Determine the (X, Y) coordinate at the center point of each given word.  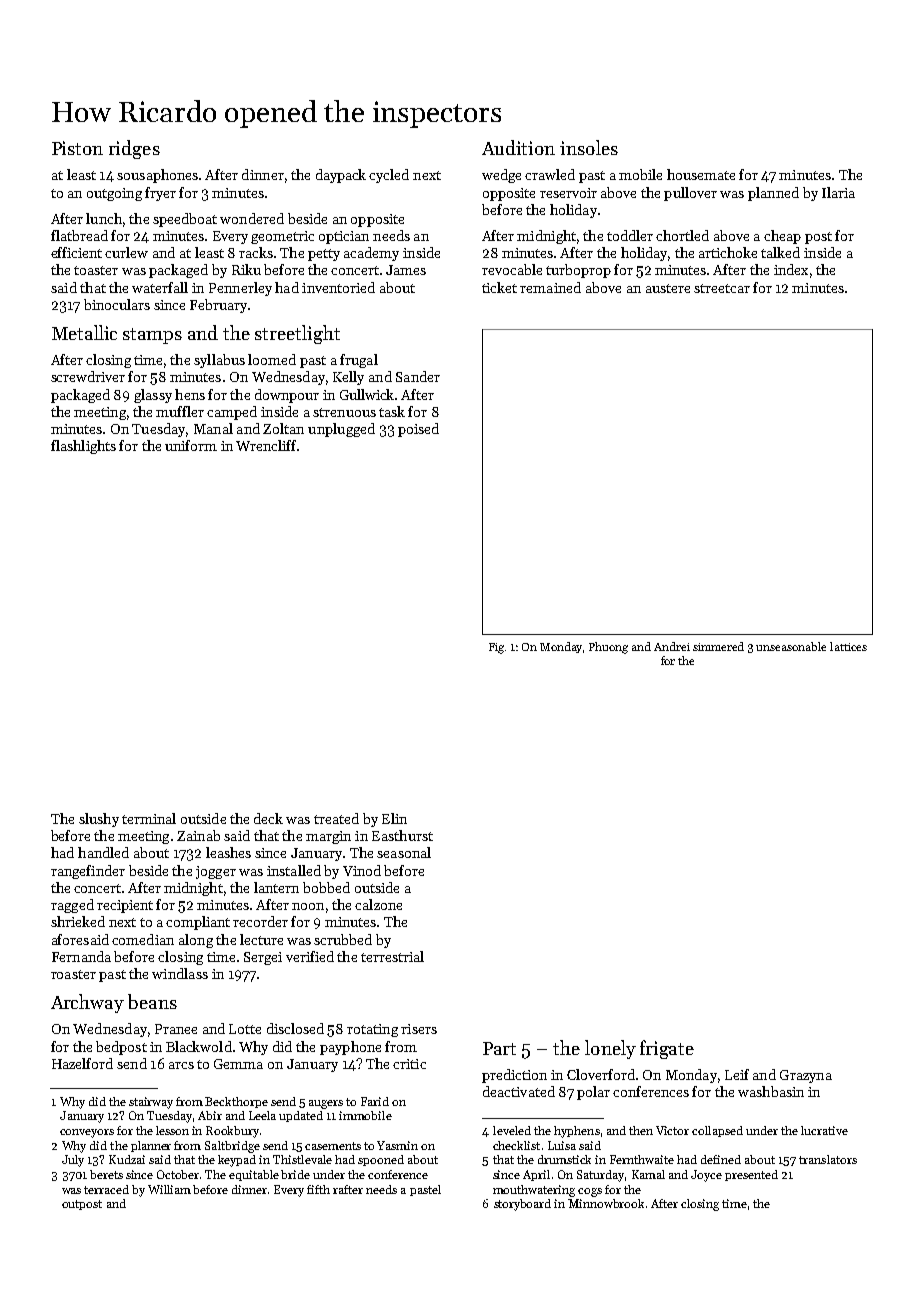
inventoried (338, 287)
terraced (106, 1189)
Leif (737, 1074)
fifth (318, 1189)
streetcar (722, 288)
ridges (134, 149)
